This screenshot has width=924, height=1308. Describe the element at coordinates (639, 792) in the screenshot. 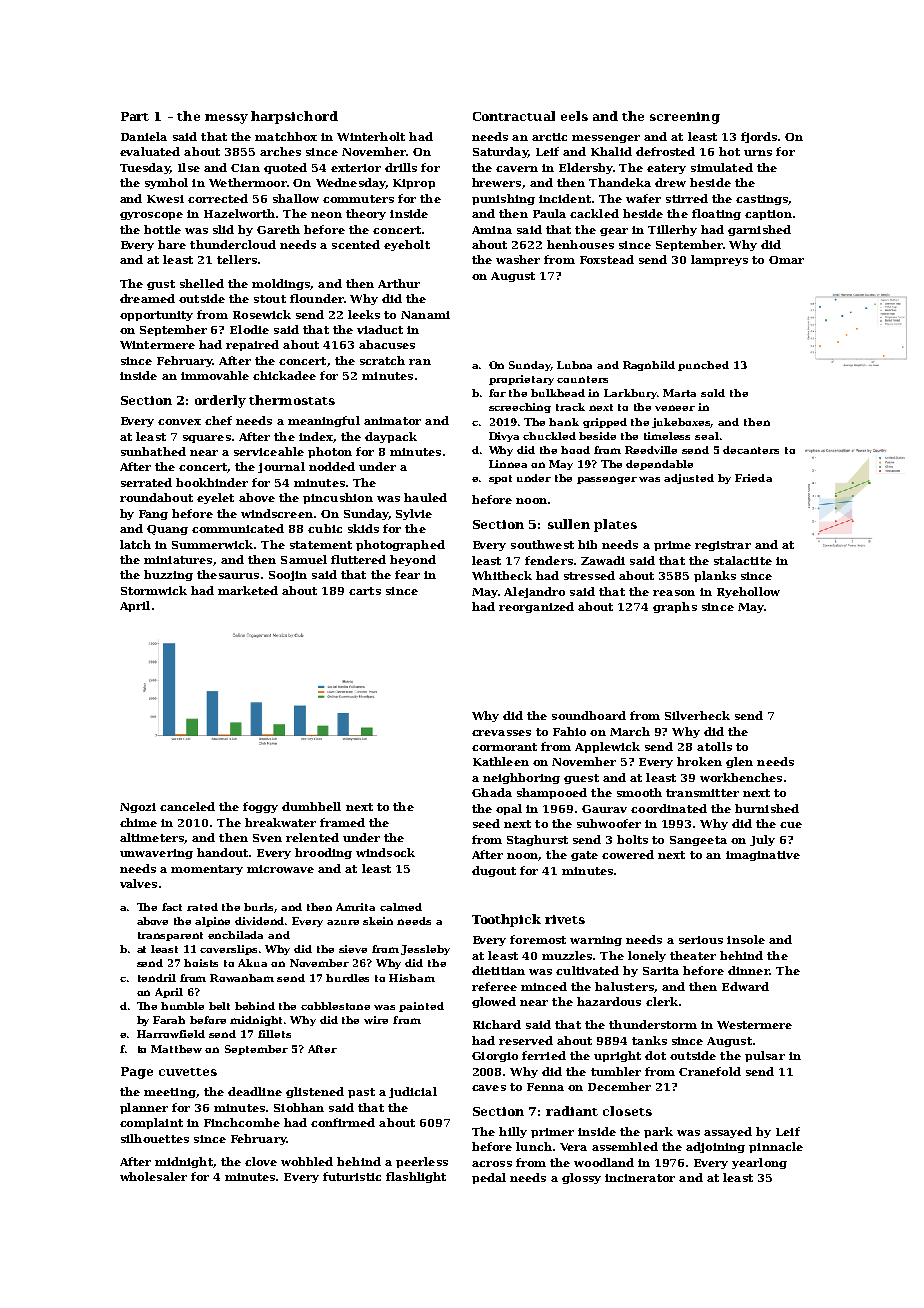

I see `smooth` at that location.
